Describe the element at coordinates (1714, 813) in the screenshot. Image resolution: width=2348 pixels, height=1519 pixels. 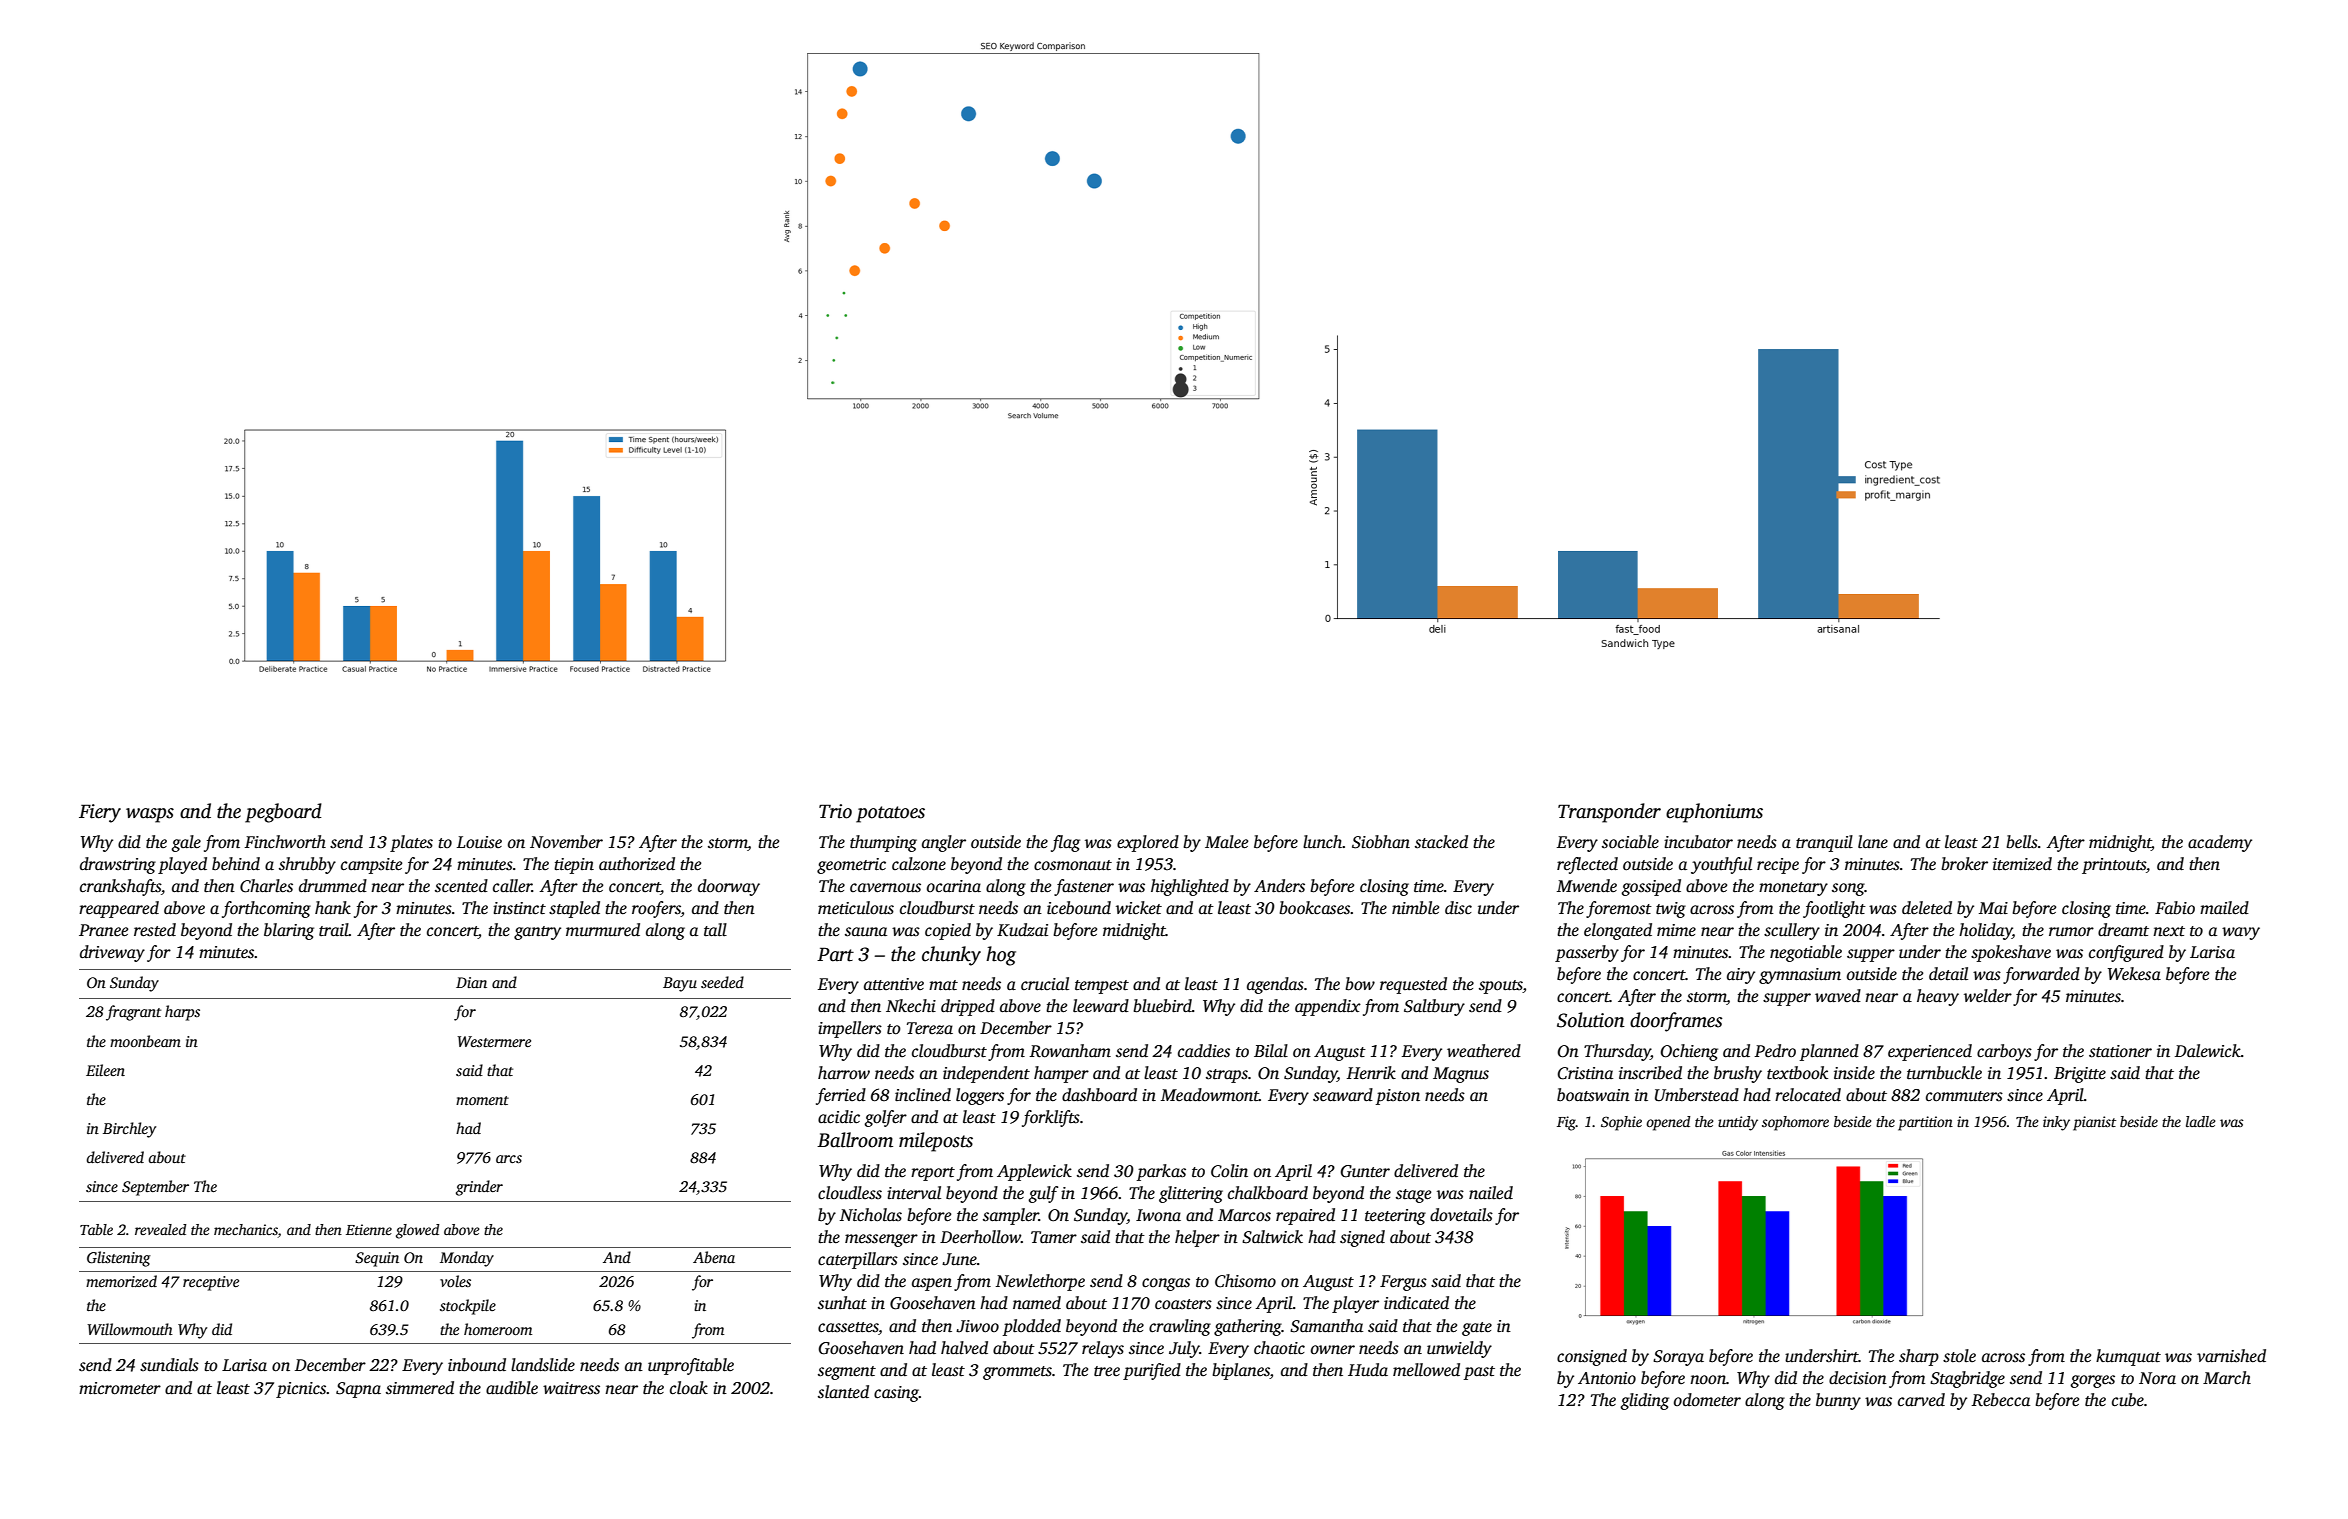
I see `euphoniums` at that location.
